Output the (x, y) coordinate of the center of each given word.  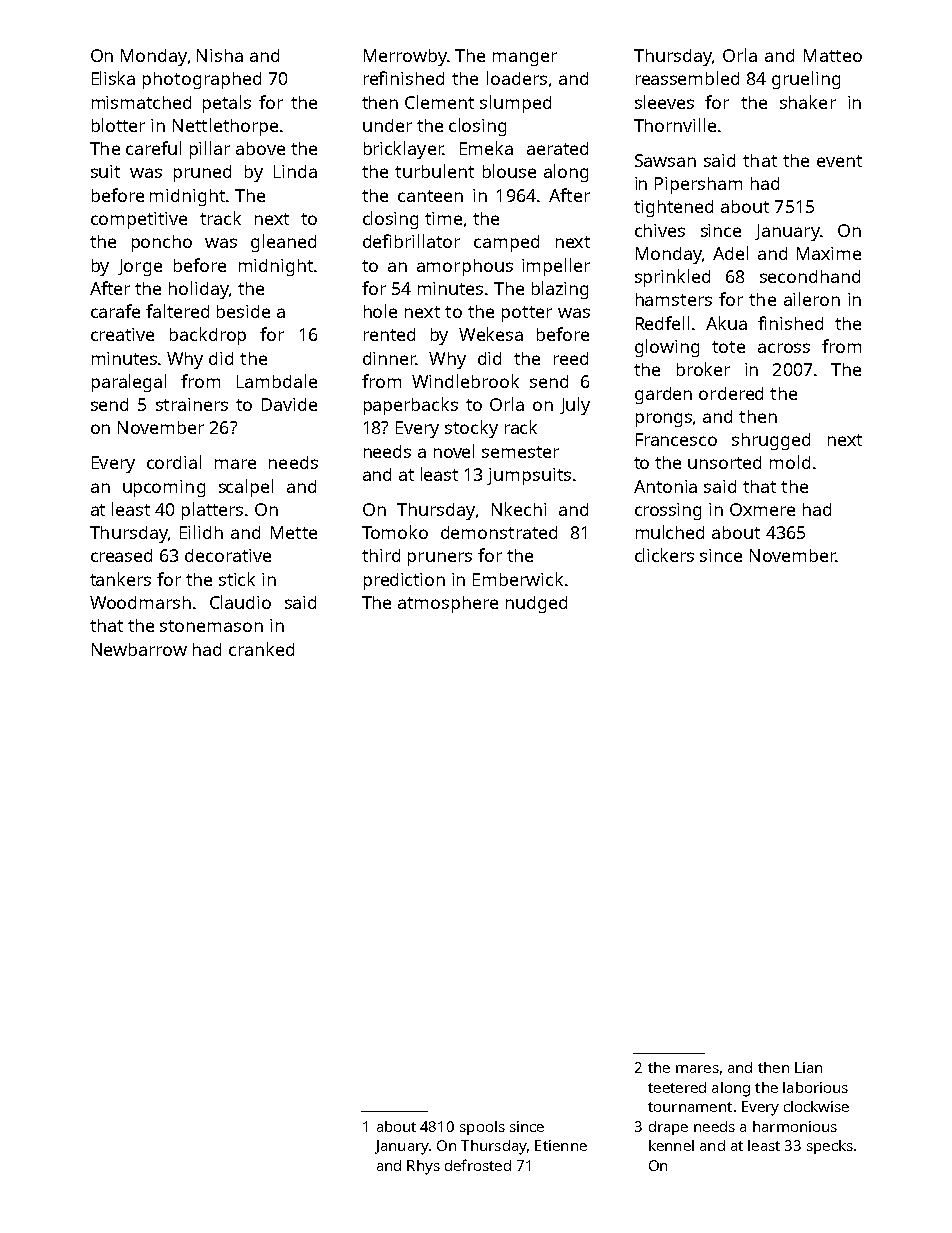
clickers (664, 555)
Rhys (423, 1167)
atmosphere (448, 604)
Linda (295, 171)
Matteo (833, 55)
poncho (162, 243)
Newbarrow (139, 649)
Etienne (561, 1145)
